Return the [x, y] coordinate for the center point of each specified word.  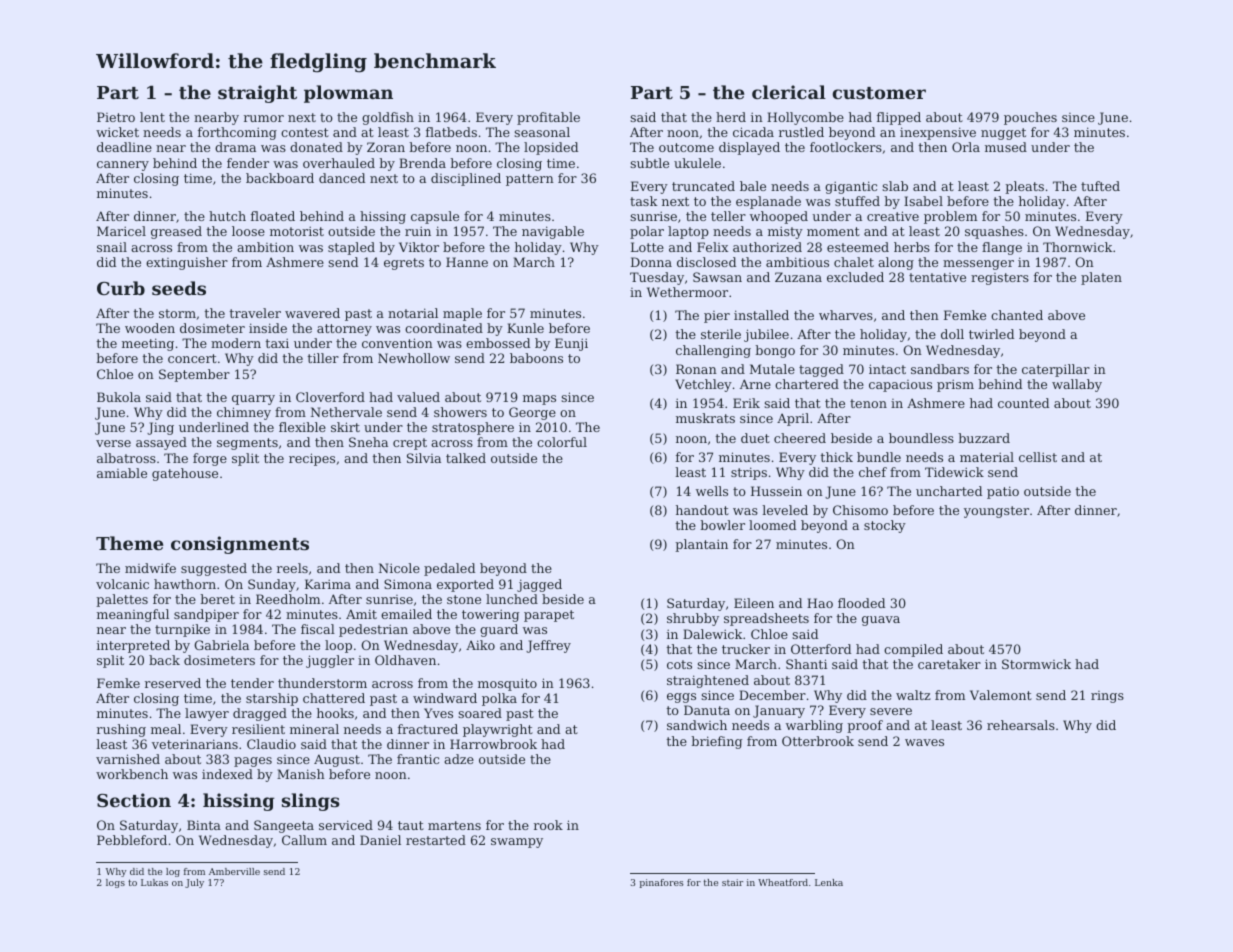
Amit [361, 614]
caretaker [949, 664]
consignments [240, 545]
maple [462, 314]
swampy [517, 843]
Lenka [829, 882]
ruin [418, 231]
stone [464, 599]
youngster [996, 512]
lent [152, 117]
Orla [966, 147]
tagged [821, 370]
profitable [548, 118]
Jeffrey [548, 646]
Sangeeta [284, 826]
